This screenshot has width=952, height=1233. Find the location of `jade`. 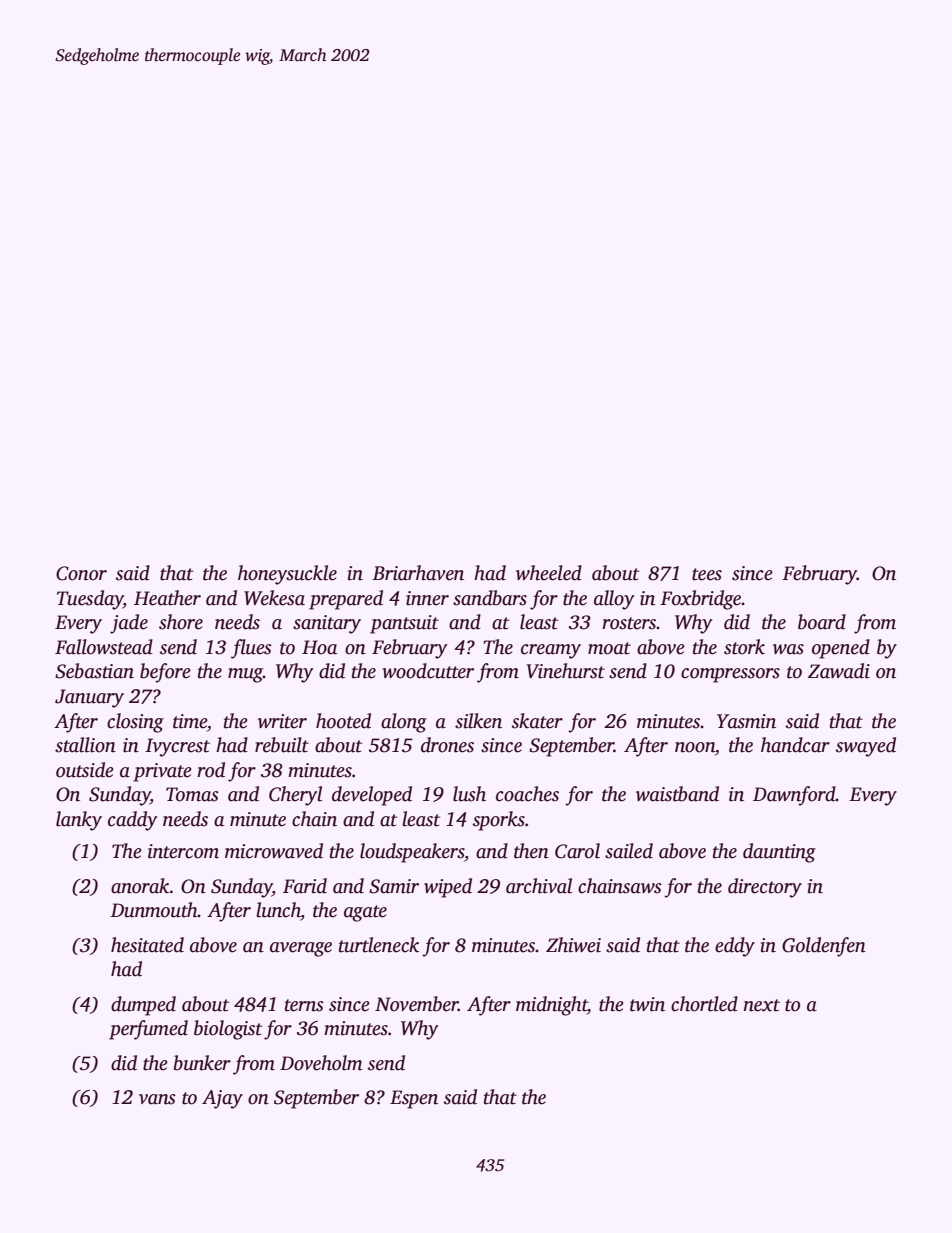

jade is located at coordinates (129, 624).
